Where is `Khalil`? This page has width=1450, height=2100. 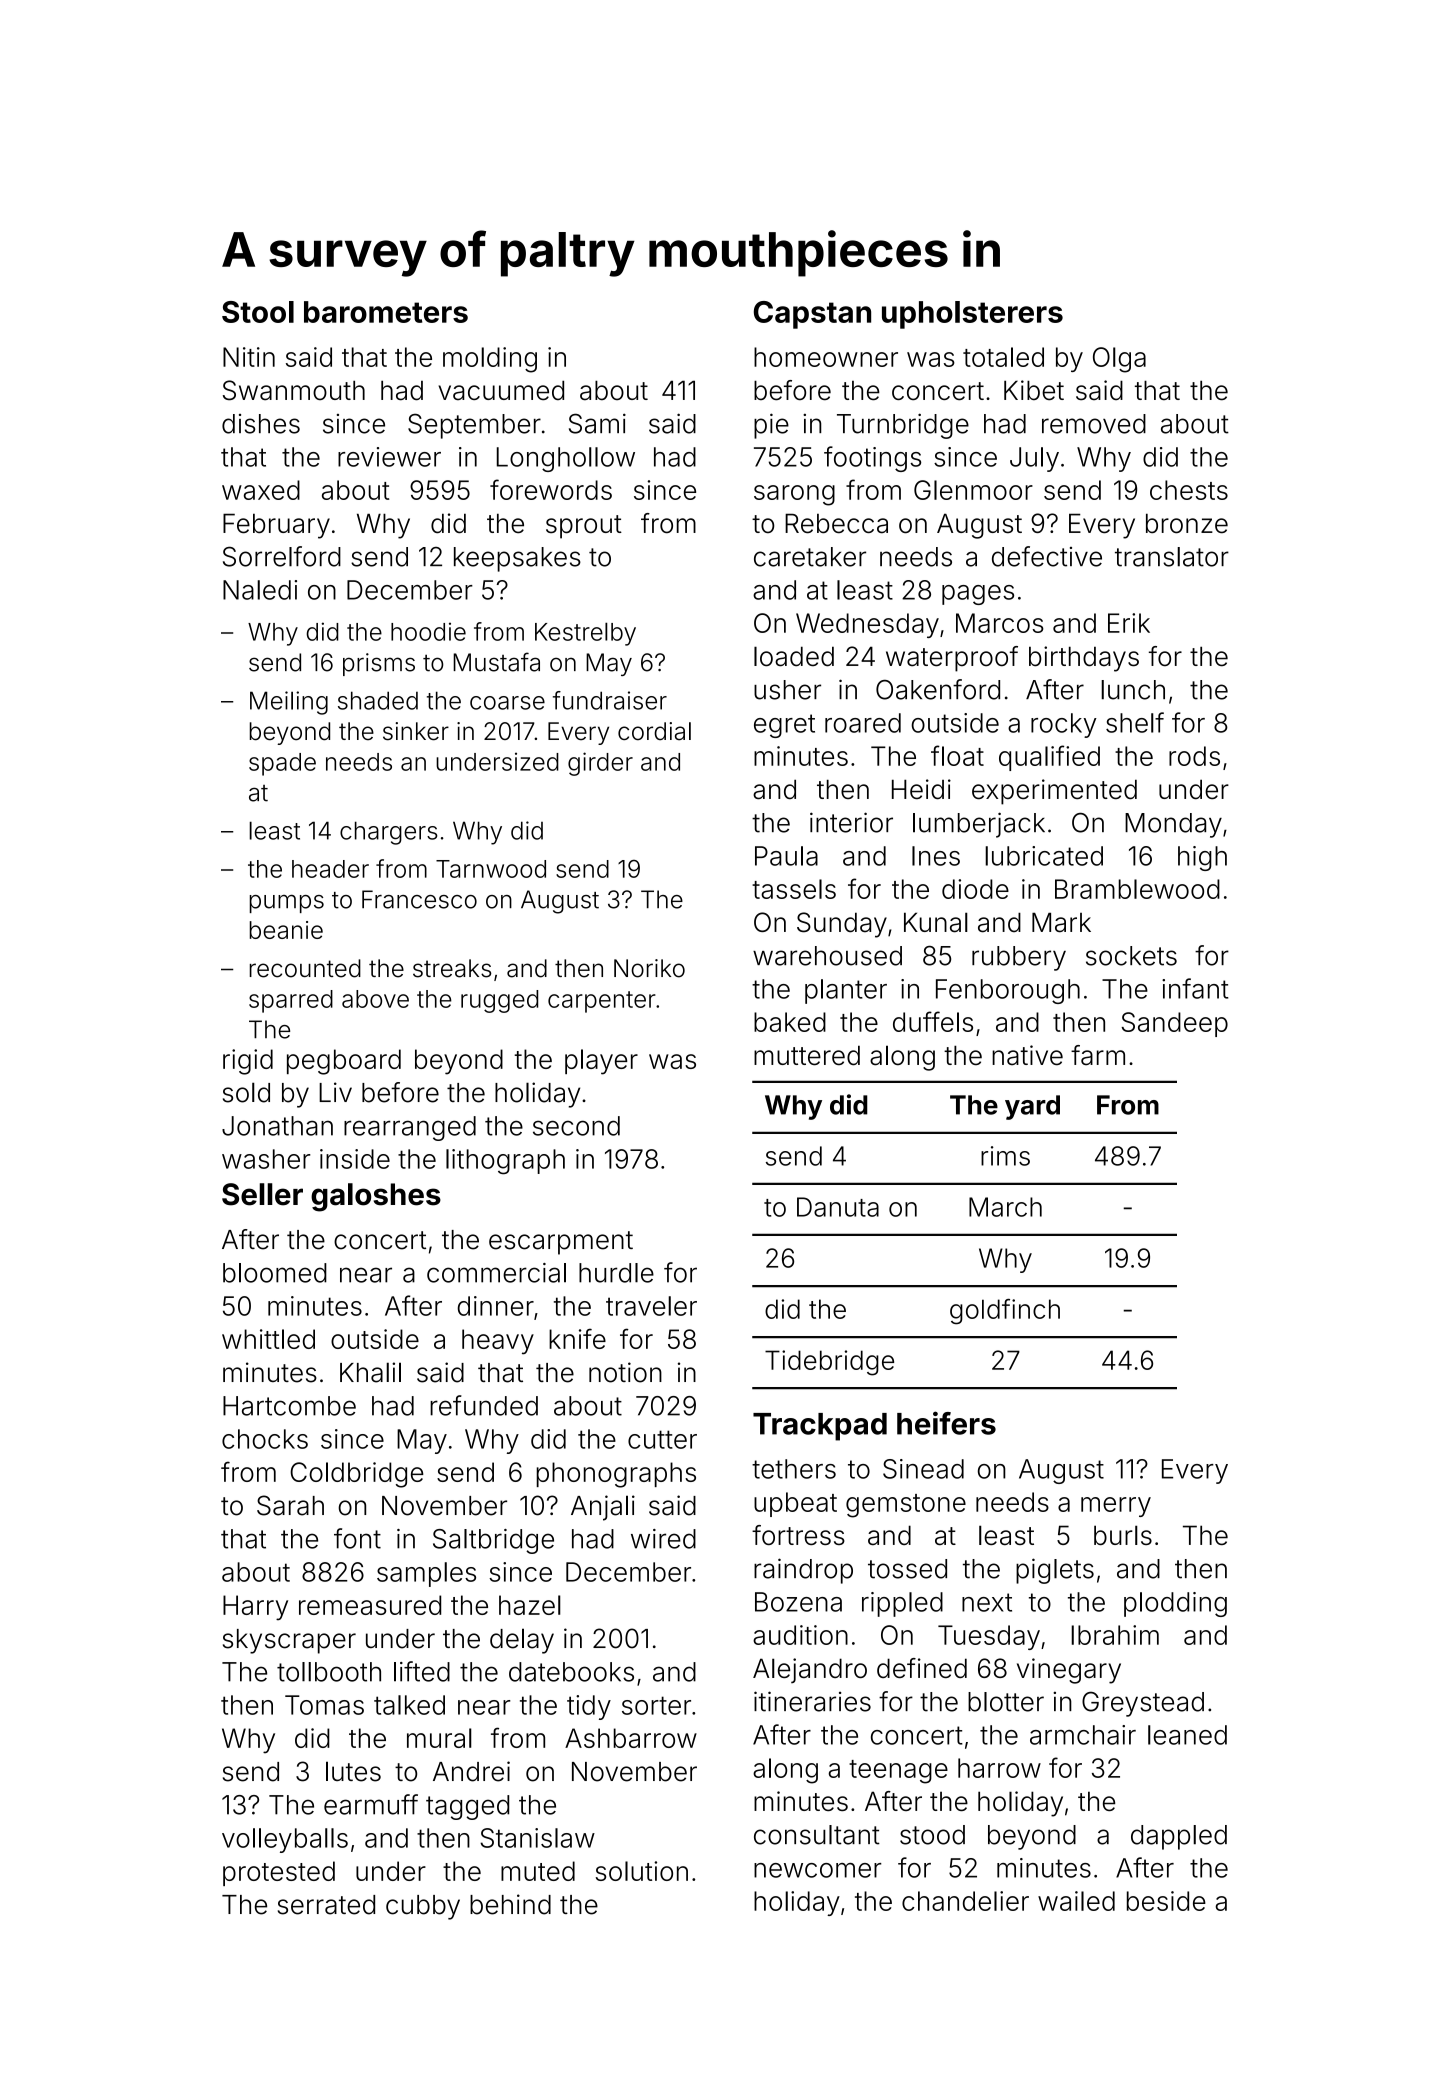
Khalil is located at coordinates (370, 1372).
